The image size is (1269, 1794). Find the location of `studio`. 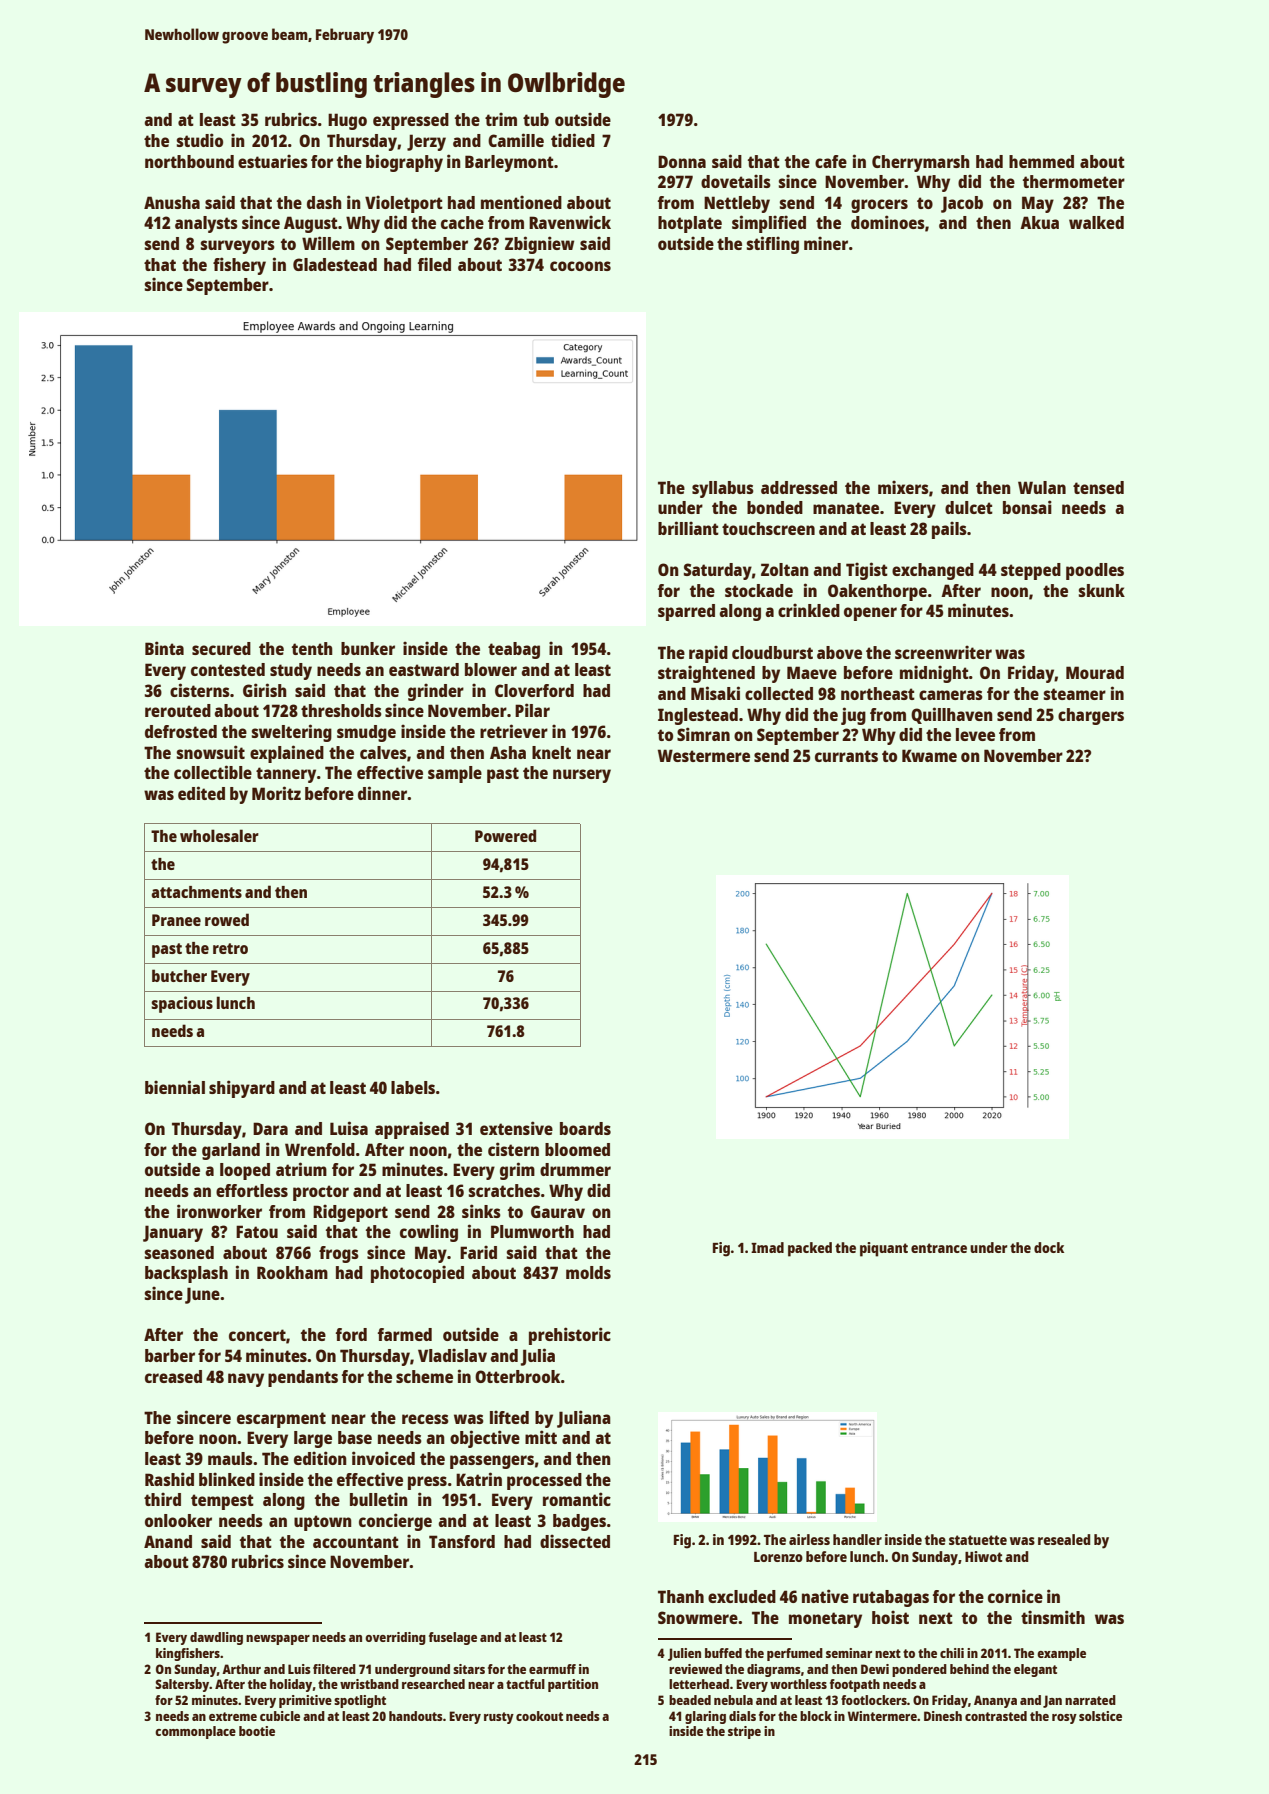

studio is located at coordinates (200, 140).
